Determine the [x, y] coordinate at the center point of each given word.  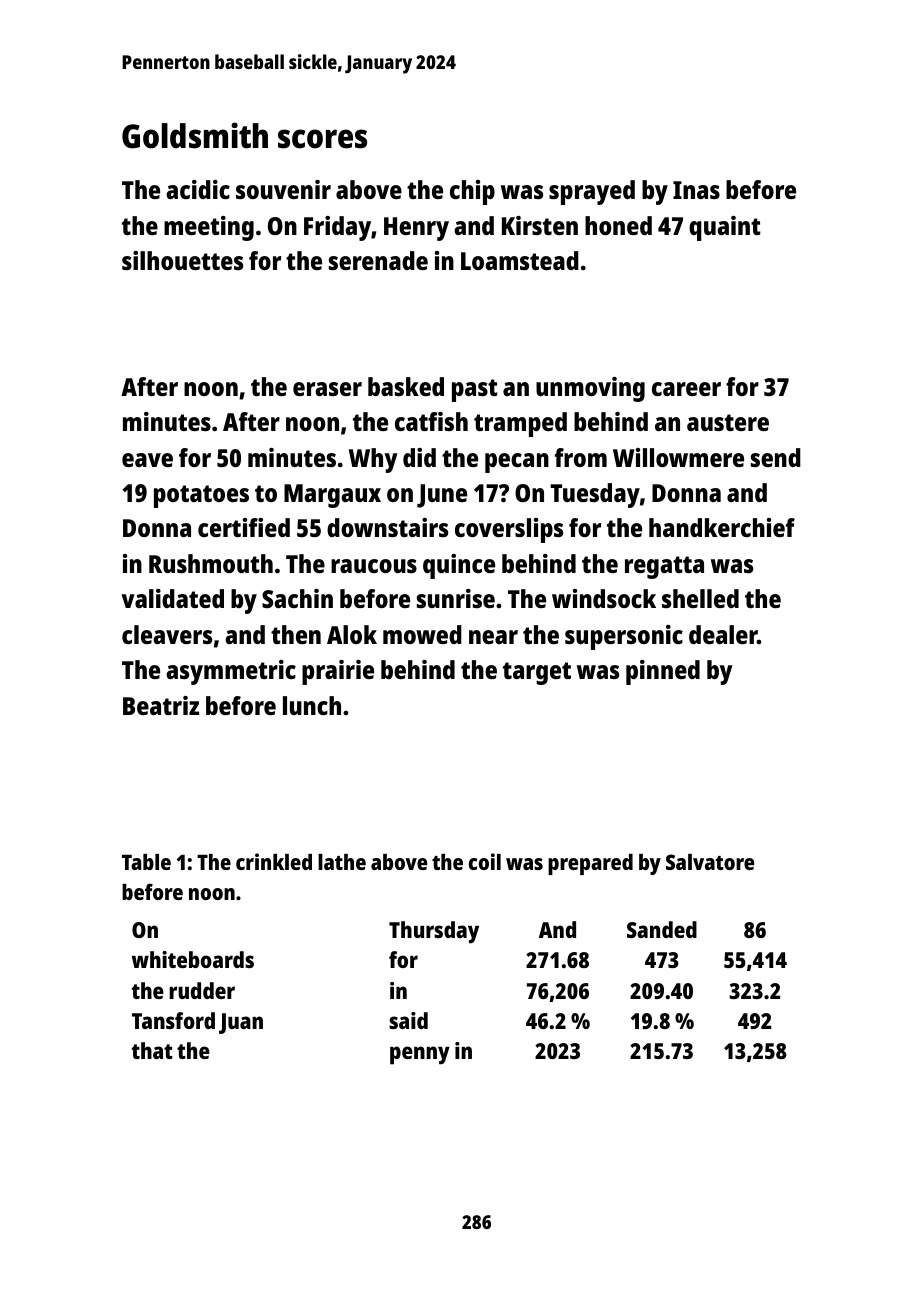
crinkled [274, 861]
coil [485, 861]
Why [373, 460]
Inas [696, 190]
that [152, 1050]
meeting [209, 228]
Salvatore [710, 862]
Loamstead [520, 260]
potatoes [201, 496]
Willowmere [678, 457]
